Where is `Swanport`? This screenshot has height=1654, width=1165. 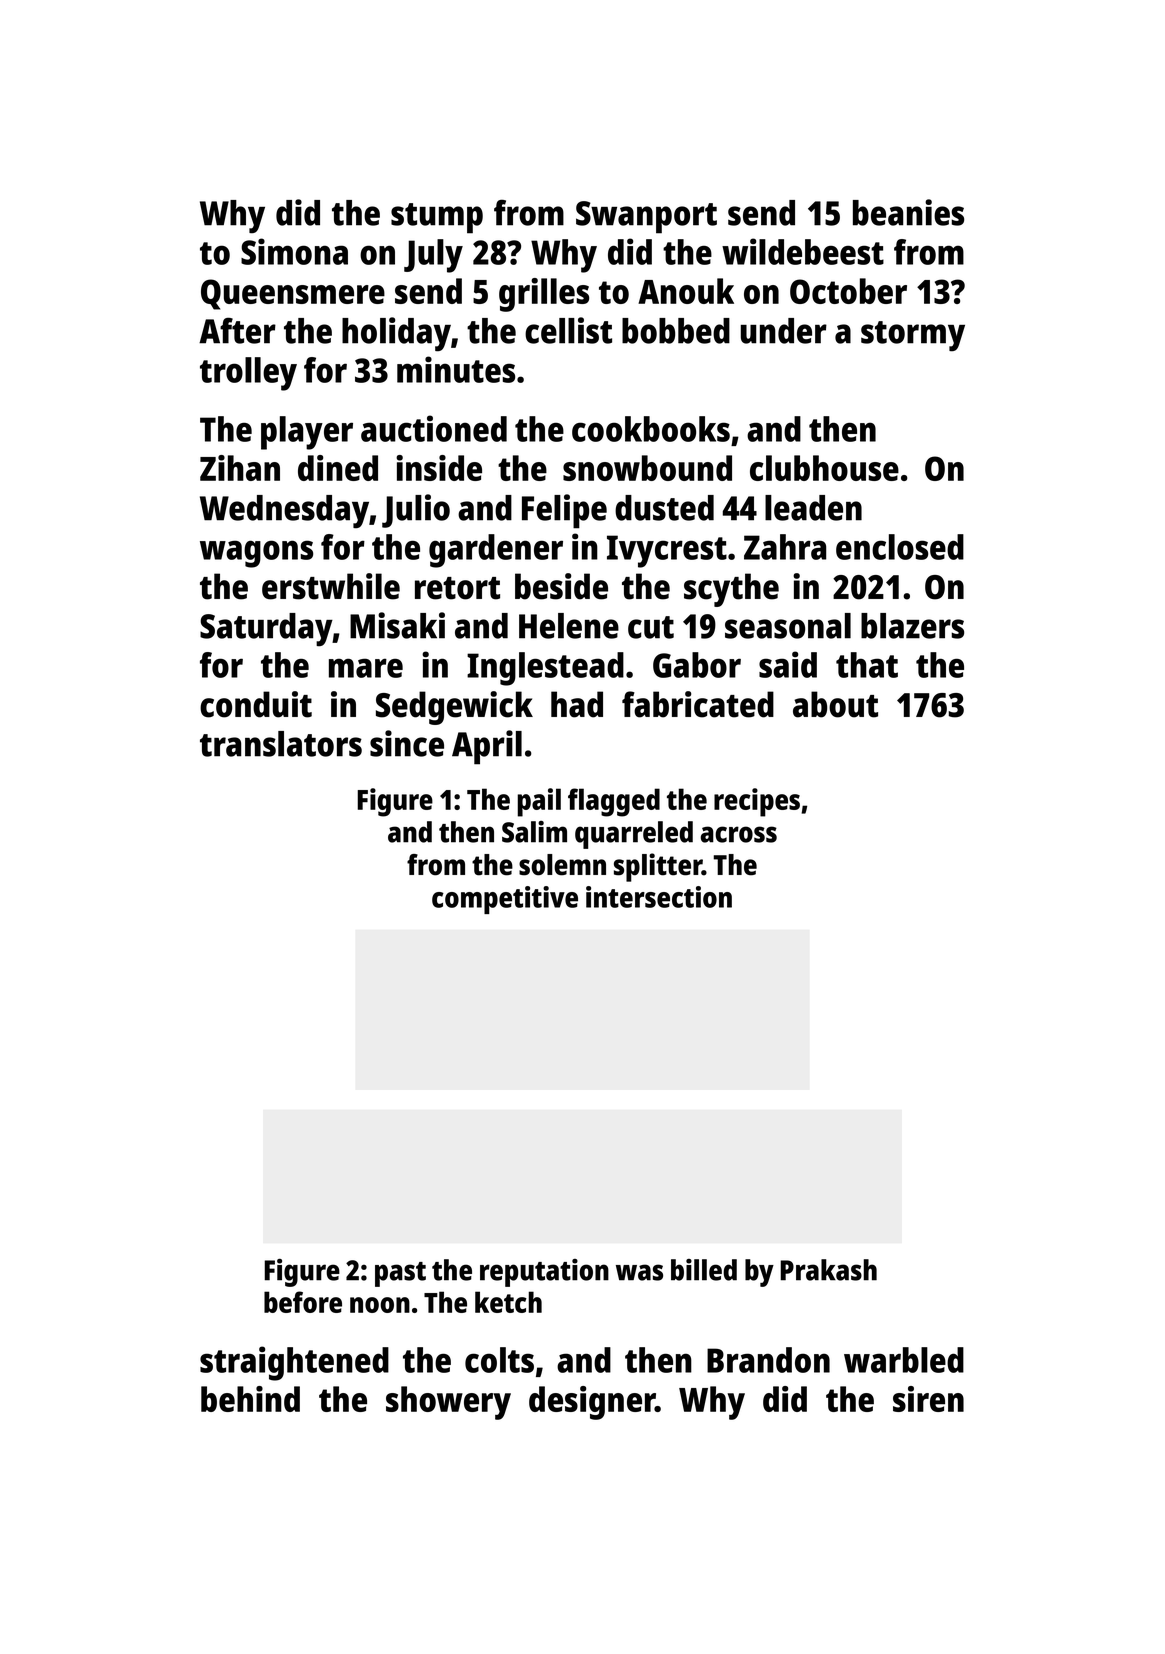 Swanport is located at coordinates (646, 217).
